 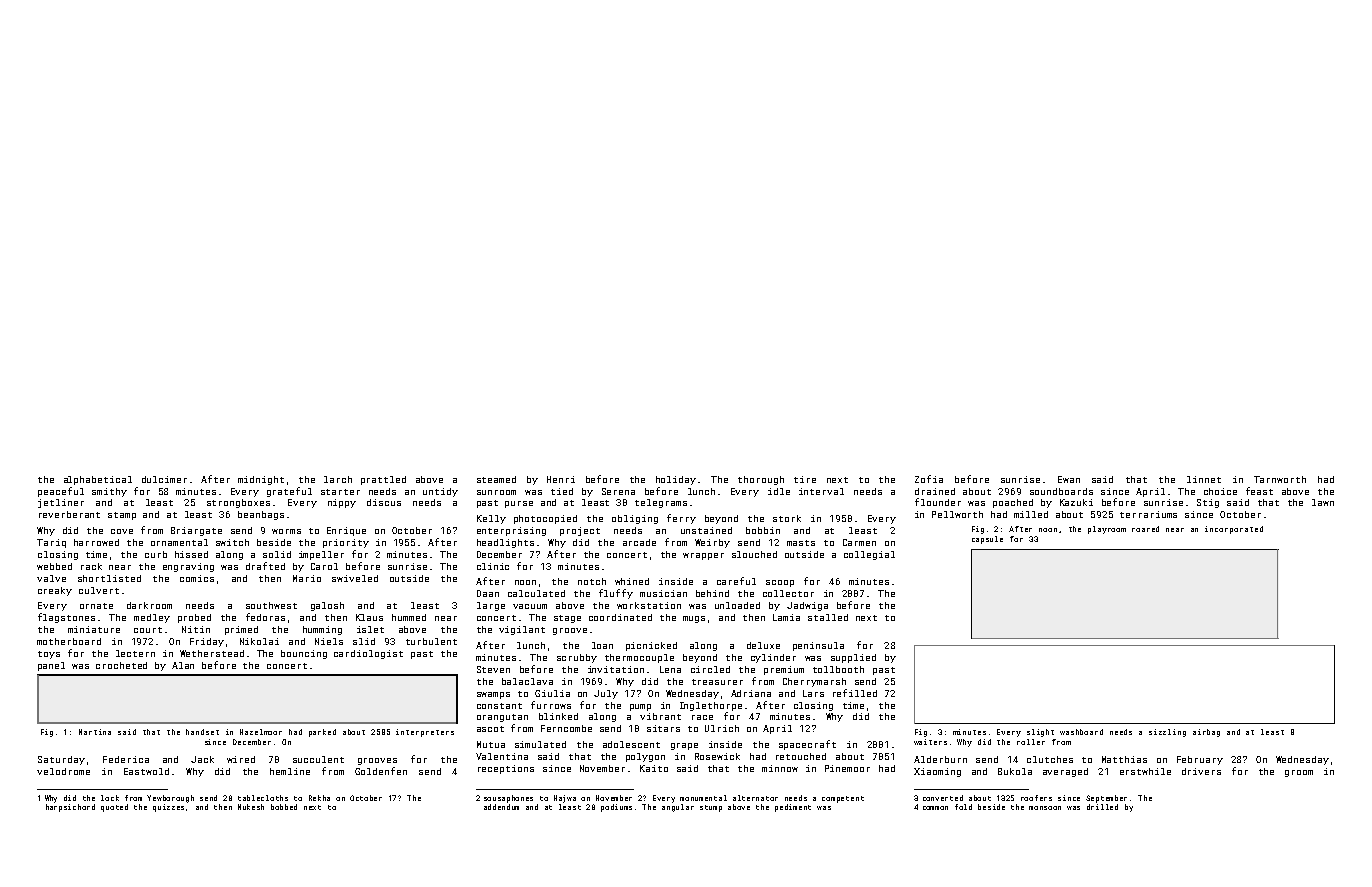 What do you see at coordinates (1124, 759) in the document?
I see `Matthias` at bounding box center [1124, 759].
